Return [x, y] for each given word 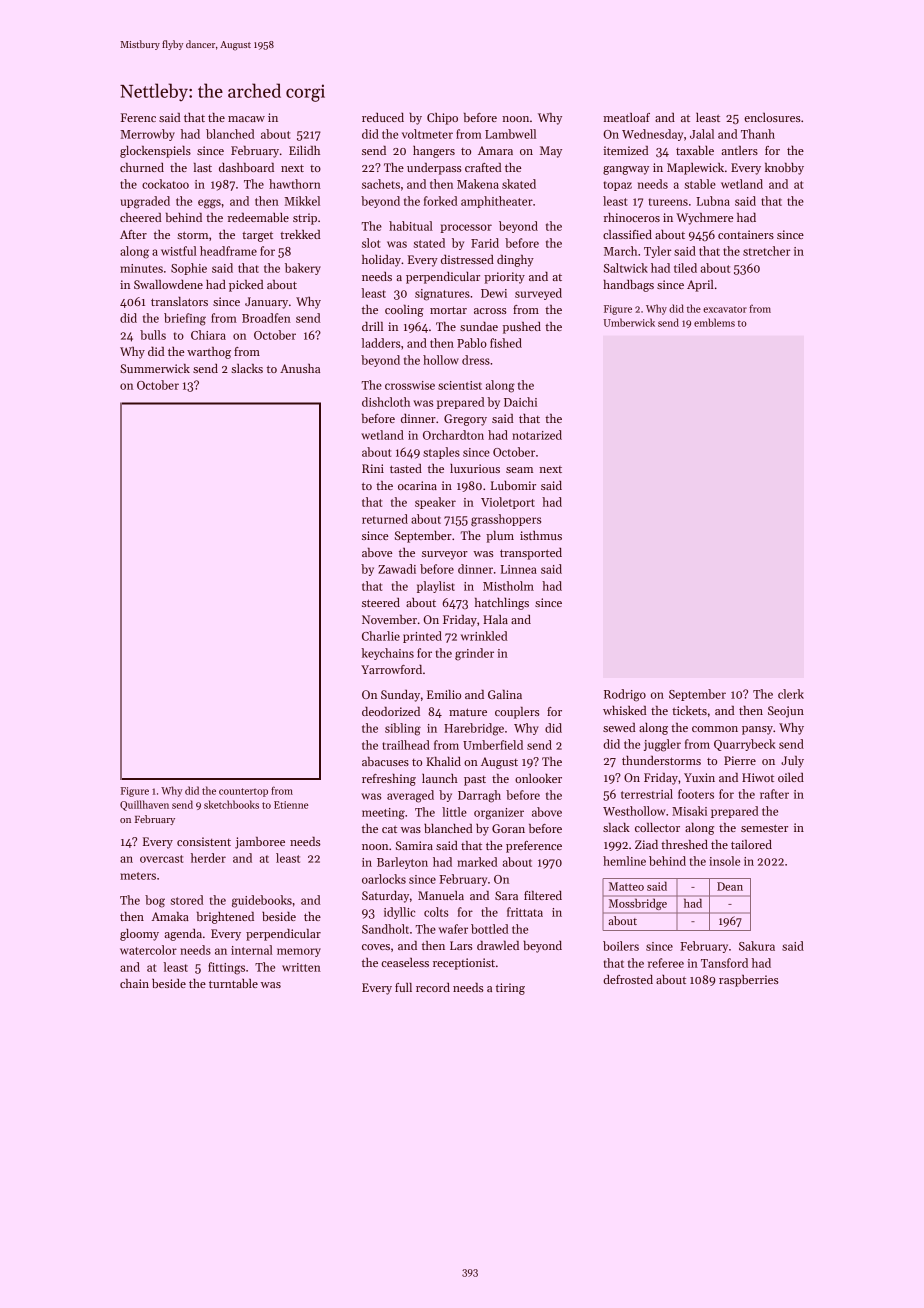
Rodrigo [625, 695]
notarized [537, 435]
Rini [373, 468]
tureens [668, 202]
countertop [243, 792]
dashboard [246, 167]
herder [208, 858]
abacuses [385, 761]
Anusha [300, 368]
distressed [467, 259]
